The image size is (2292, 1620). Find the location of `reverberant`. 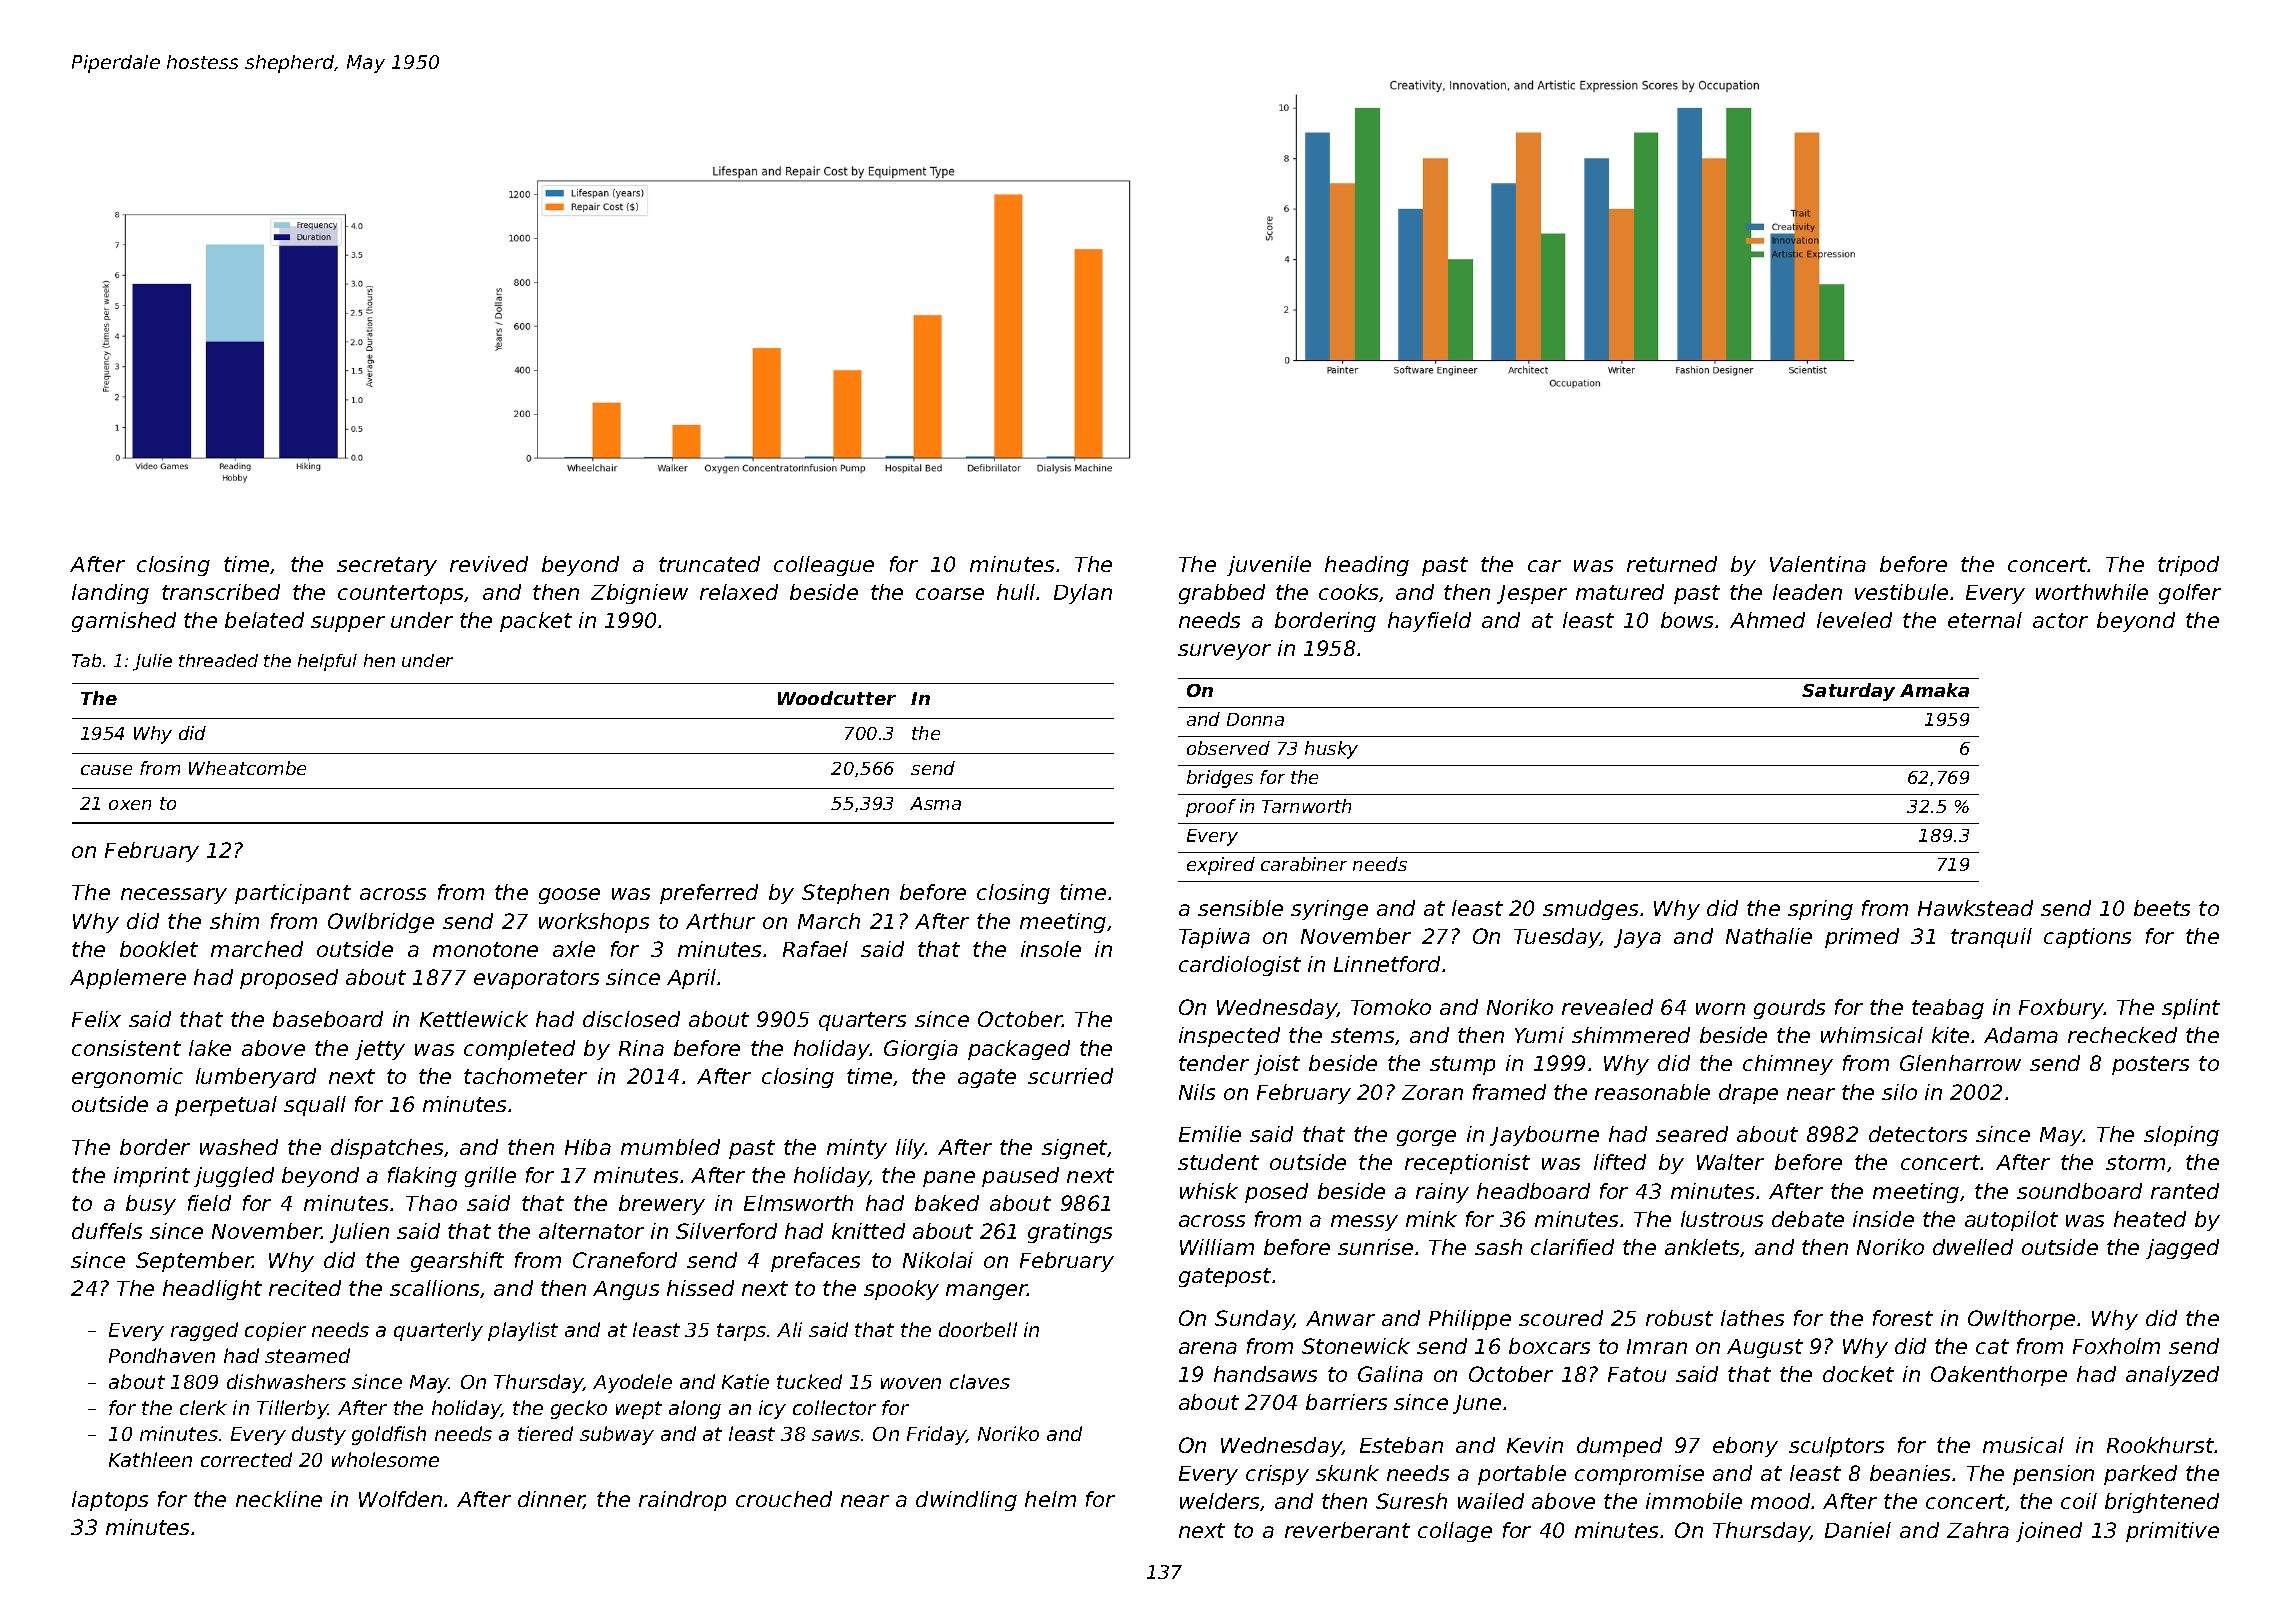

reverberant is located at coordinates (1347, 1530).
